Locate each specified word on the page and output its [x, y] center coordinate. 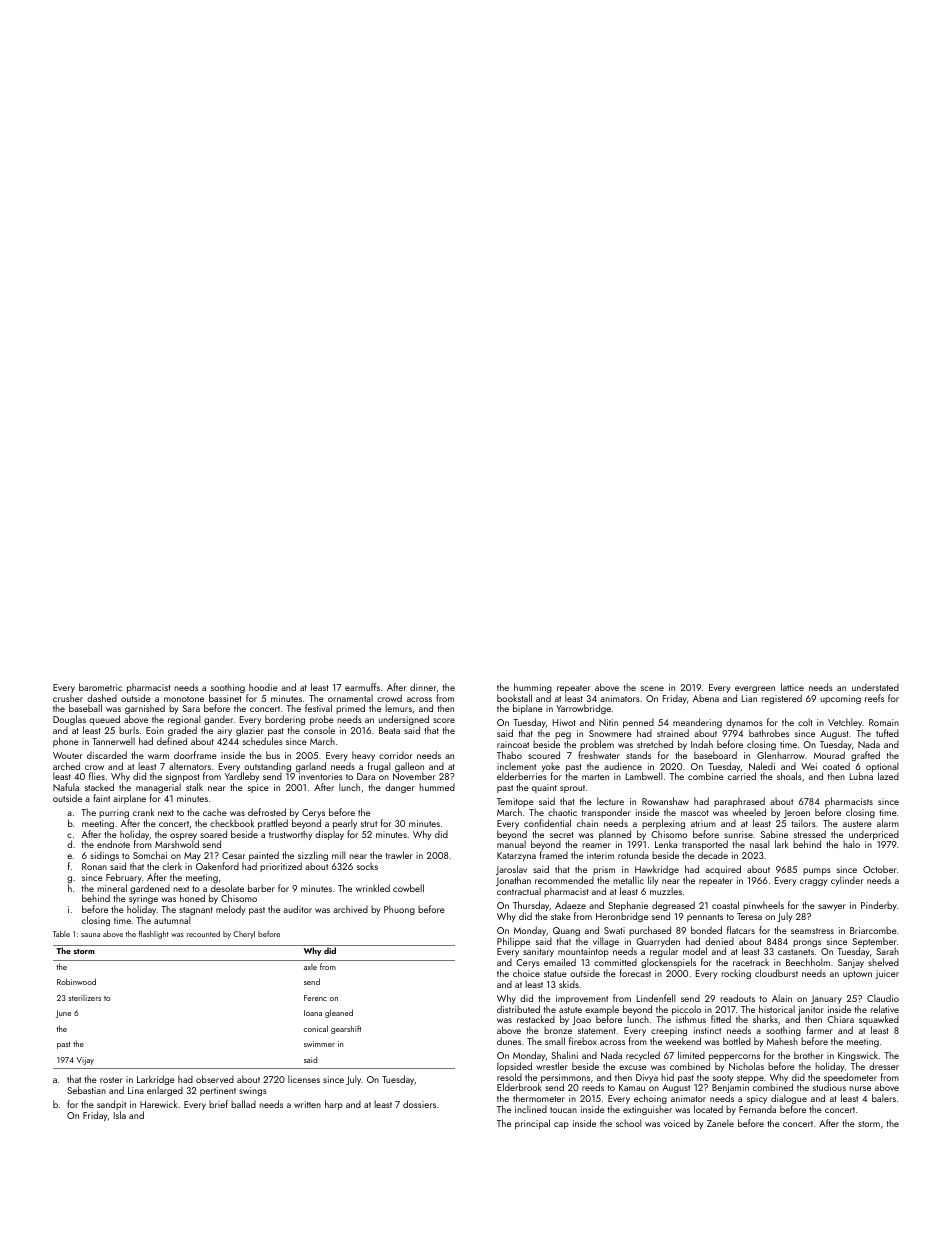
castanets [796, 952]
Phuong [399, 910]
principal [532, 1124]
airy [224, 731]
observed [215, 1079]
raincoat [513, 744]
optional [882, 767]
